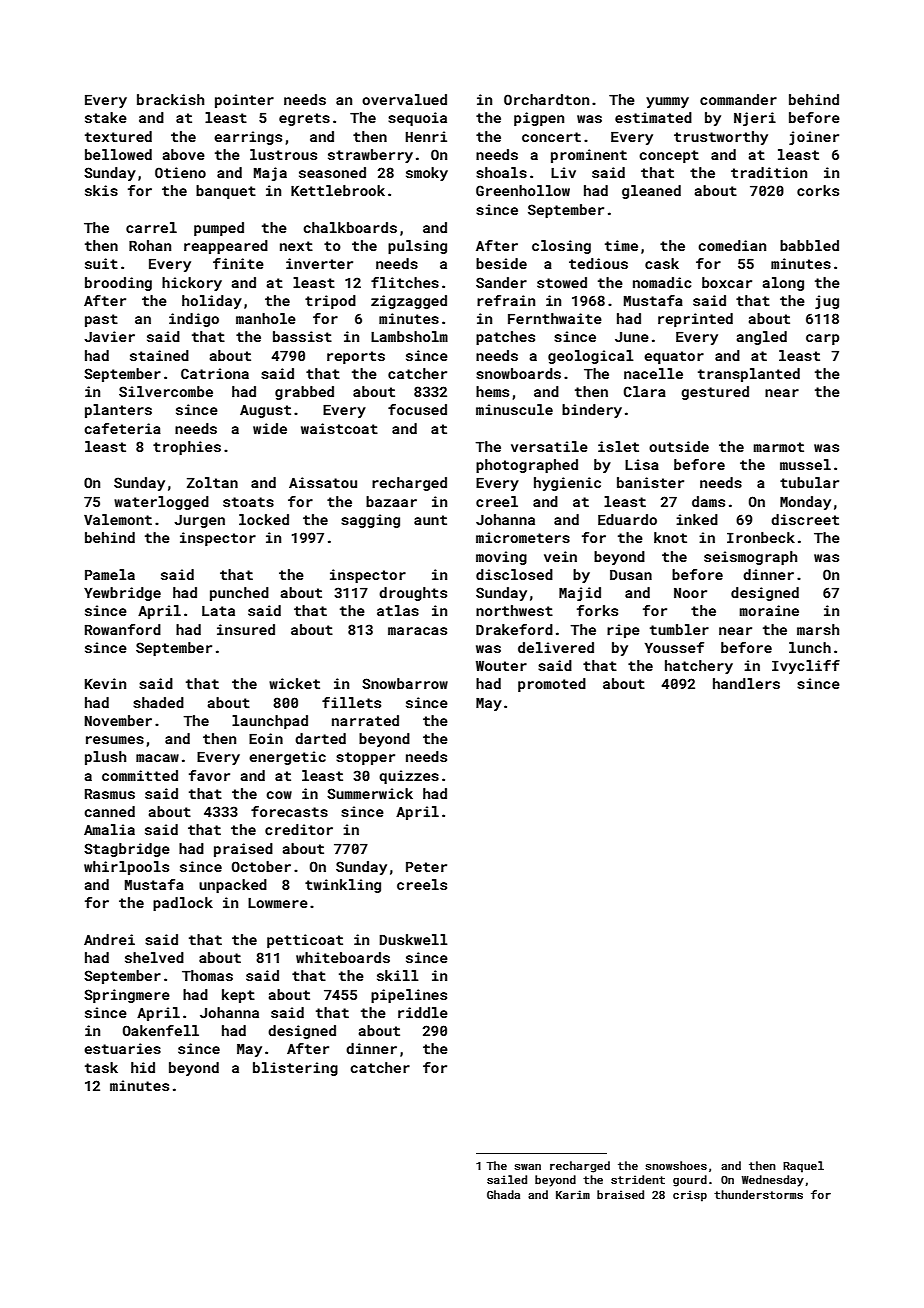  What do you see at coordinates (143, 1067) in the screenshot?
I see `hid` at bounding box center [143, 1067].
